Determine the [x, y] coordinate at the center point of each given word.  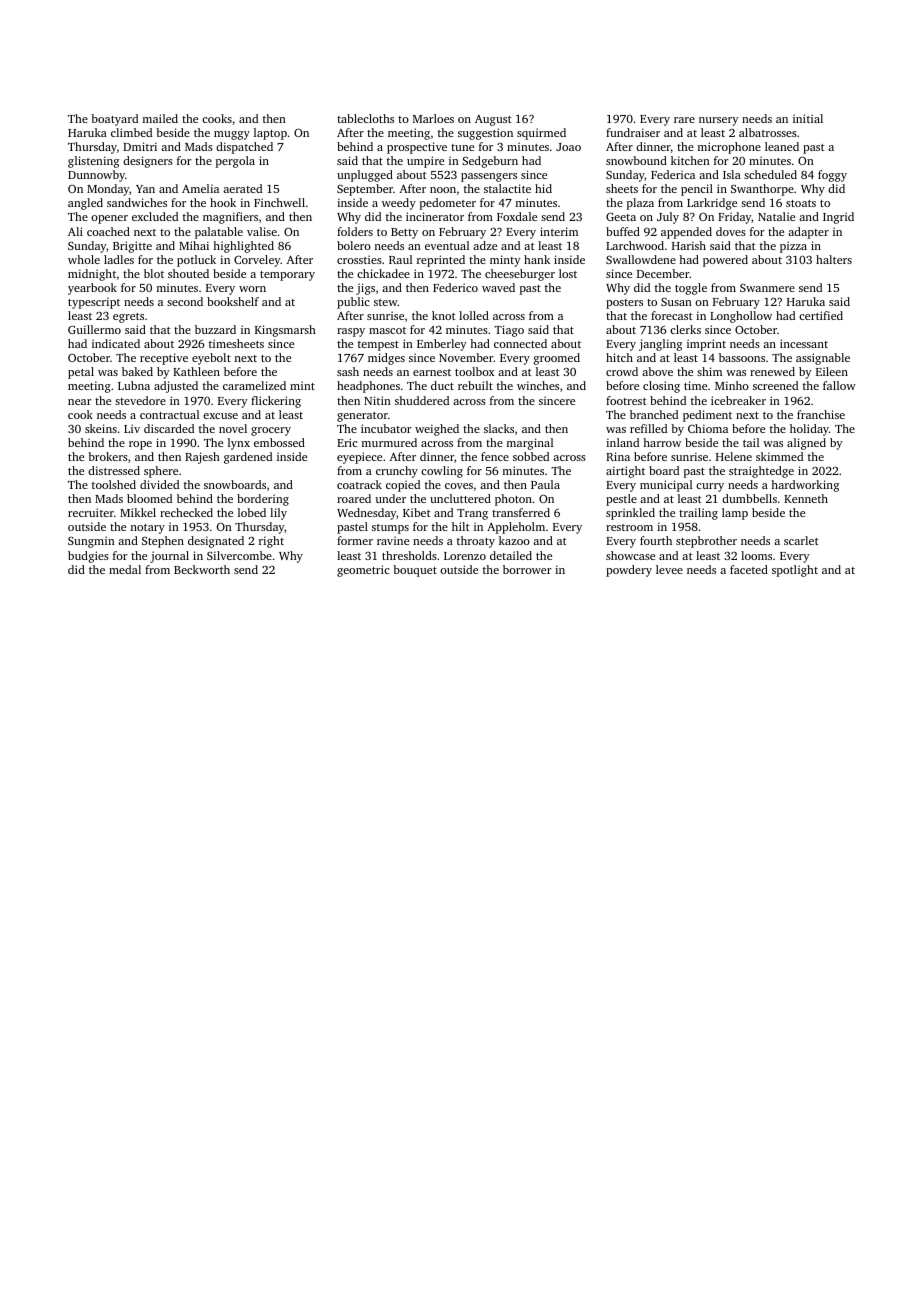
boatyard [114, 120]
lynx [239, 444]
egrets [128, 318]
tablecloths [365, 118]
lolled [474, 315]
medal [125, 569]
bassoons [742, 357]
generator [362, 417]
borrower [527, 569]
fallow [839, 385]
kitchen [690, 160]
